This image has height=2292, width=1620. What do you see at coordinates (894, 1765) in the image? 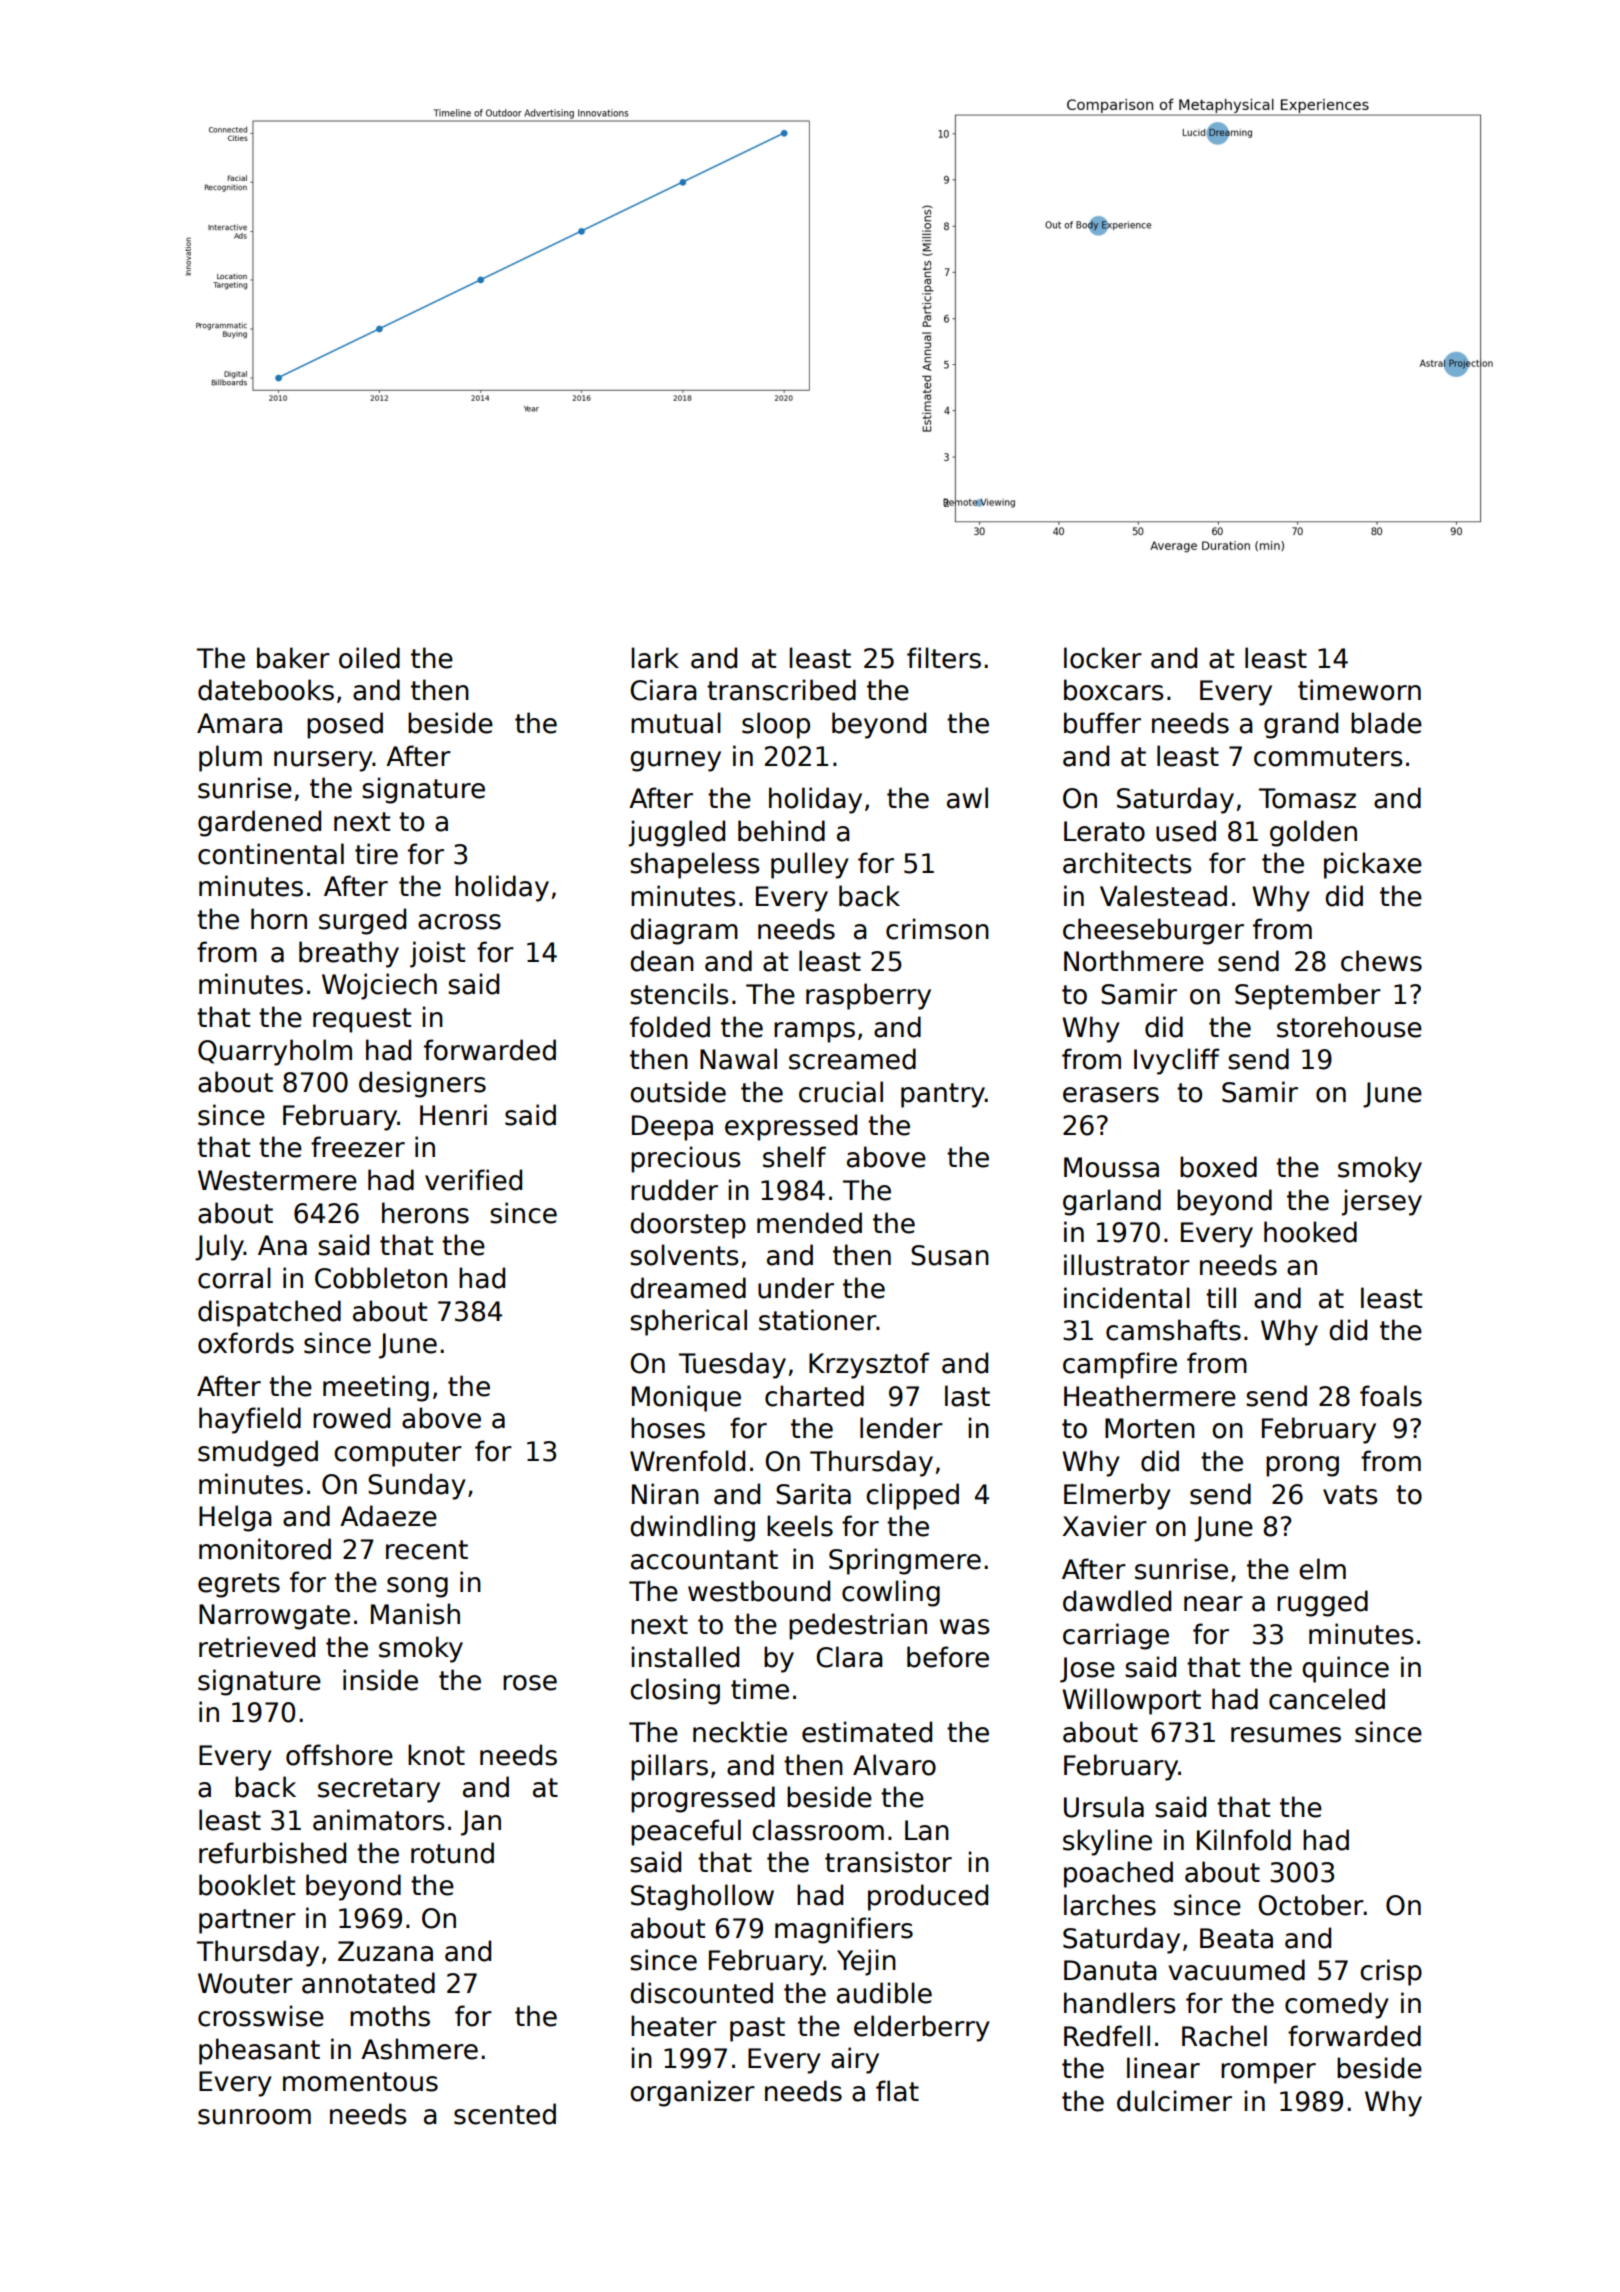
I see `Alvaro` at bounding box center [894, 1765].
